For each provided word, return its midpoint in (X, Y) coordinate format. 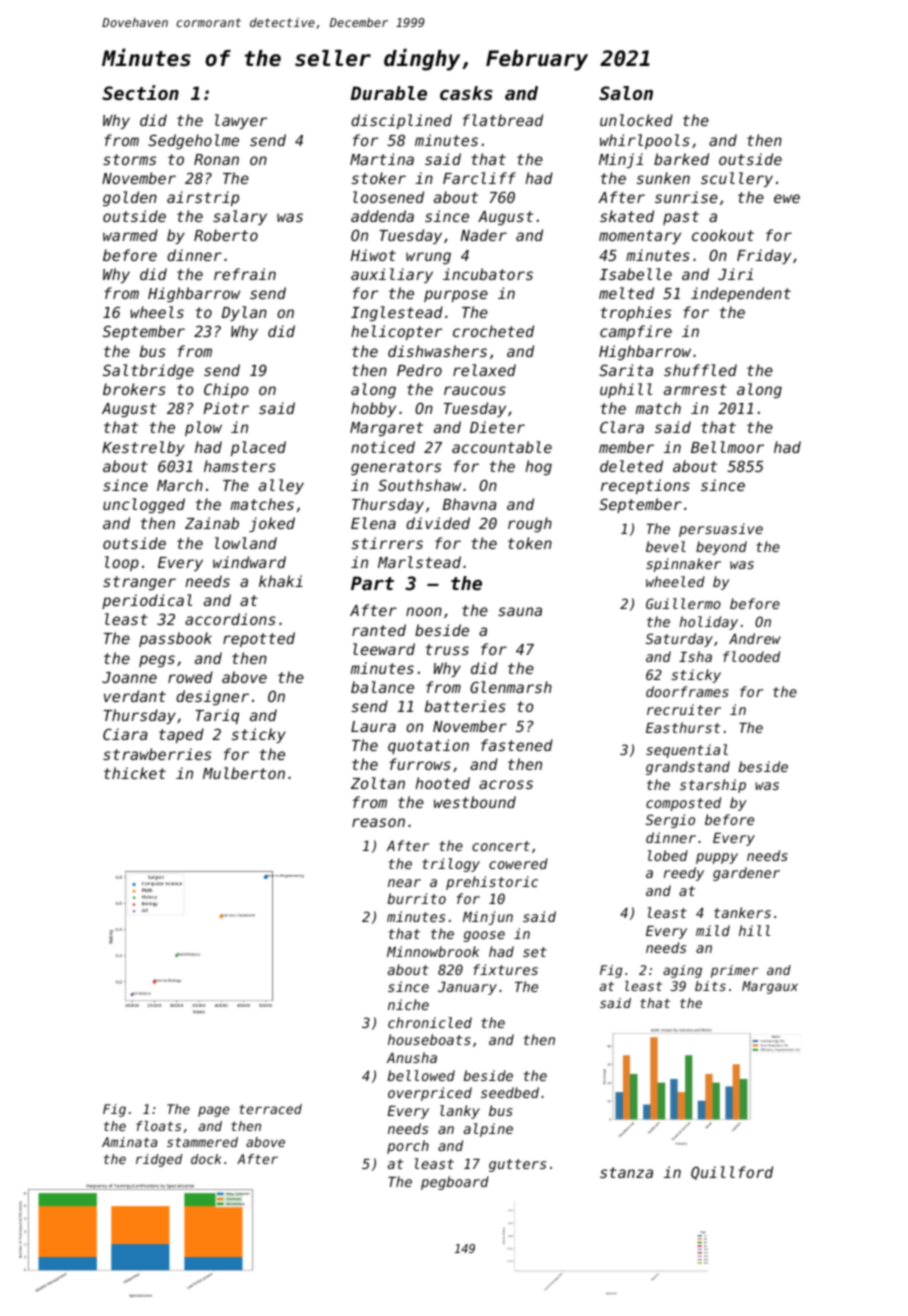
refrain (245, 274)
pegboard (455, 1183)
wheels (157, 312)
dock (206, 1159)
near (404, 883)
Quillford (732, 1173)
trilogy (451, 865)
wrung (428, 258)
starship (713, 786)
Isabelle (636, 274)
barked (681, 159)
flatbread (503, 120)
